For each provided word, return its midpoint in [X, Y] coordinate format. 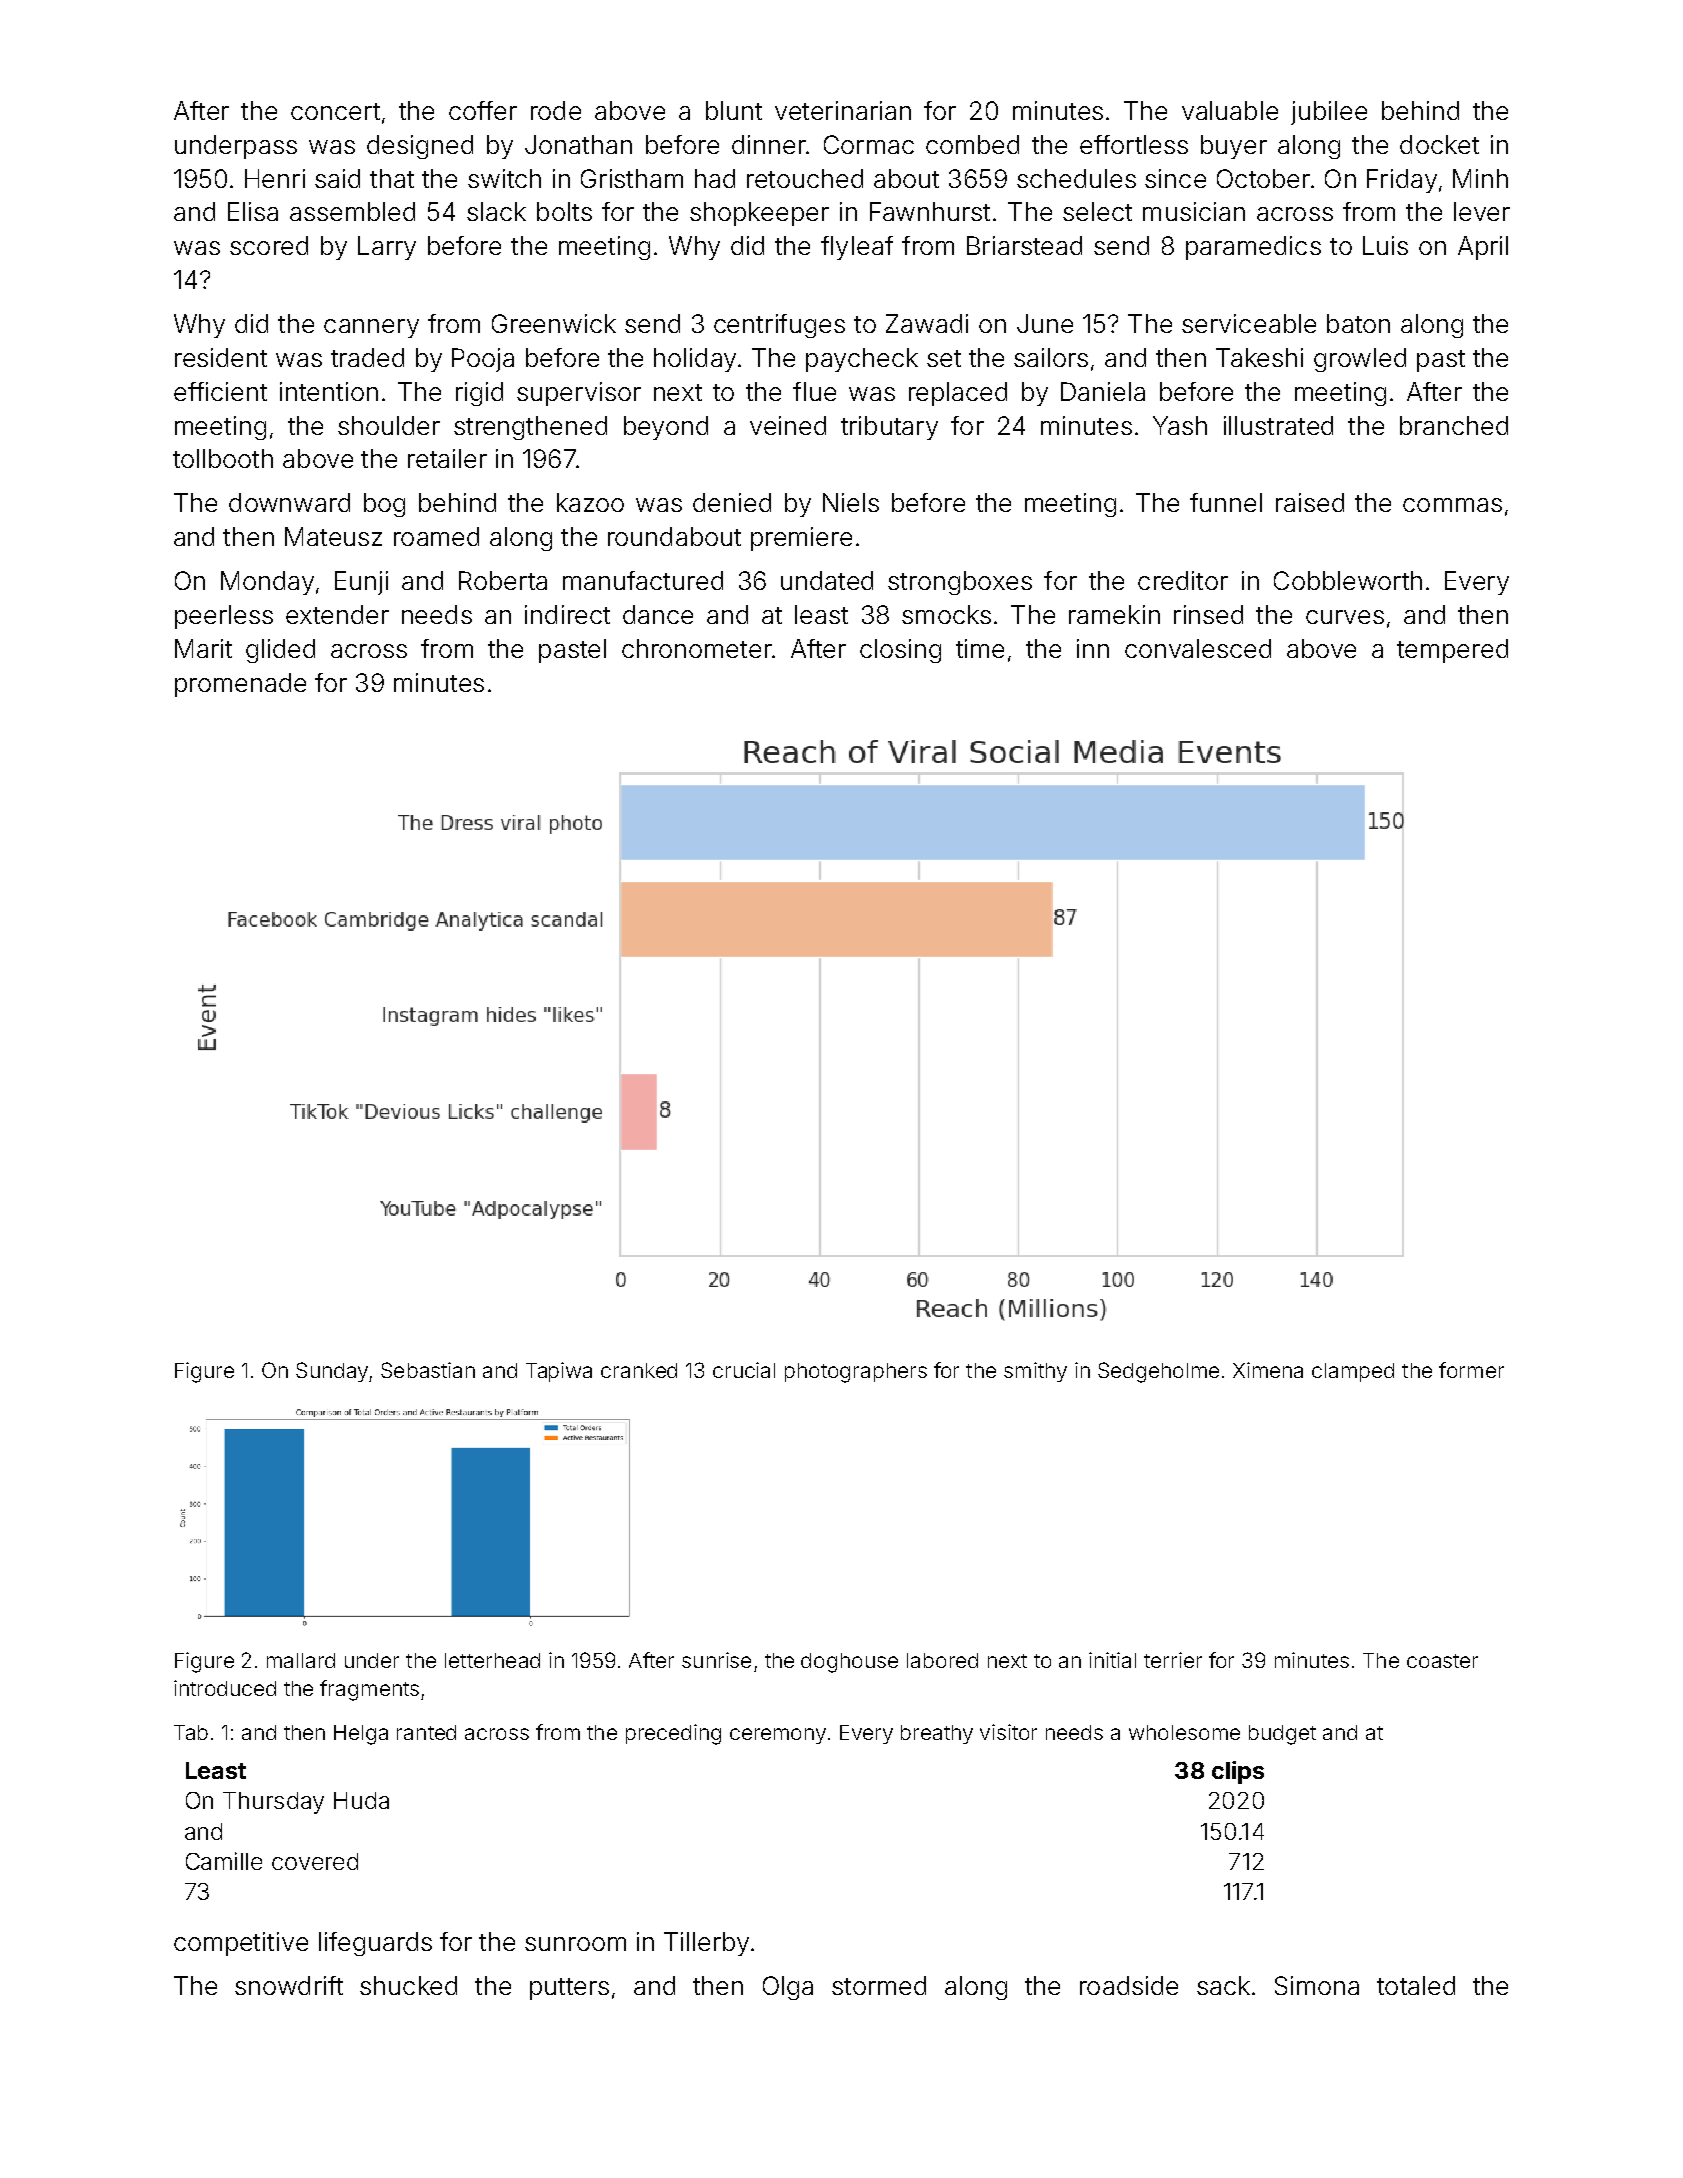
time [980, 648]
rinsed [1208, 614]
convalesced [1198, 648]
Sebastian [428, 1370]
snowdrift [289, 1985]
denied [732, 502]
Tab [191, 1732]
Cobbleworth [1348, 580]
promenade [240, 685]
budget [1282, 1735]
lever [1482, 211]
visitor [1008, 1732]
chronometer [697, 648]
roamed [436, 536]
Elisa [253, 211]
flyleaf [857, 248]
